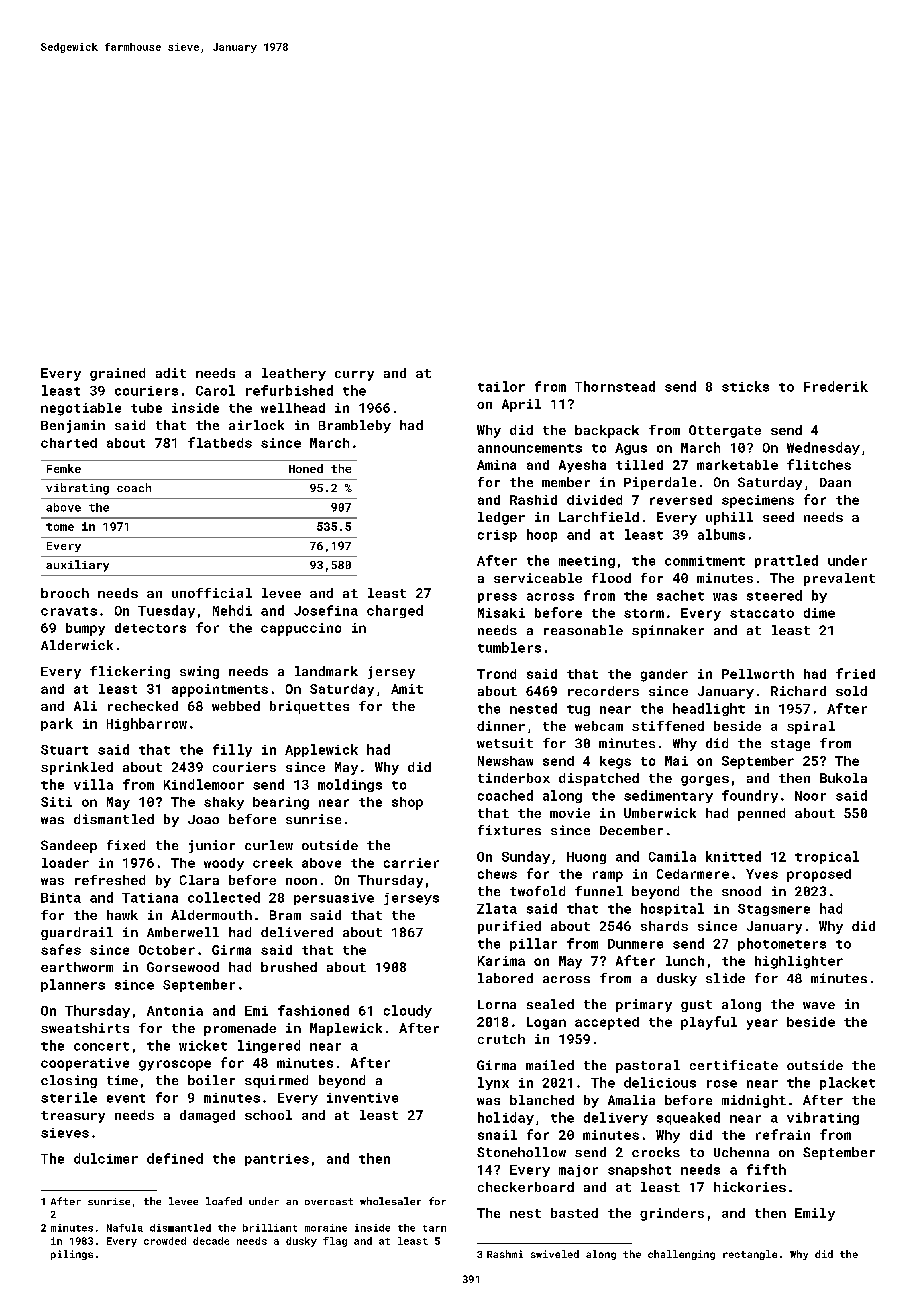  What do you see at coordinates (335, 1242) in the document?
I see `flag` at bounding box center [335, 1242].
